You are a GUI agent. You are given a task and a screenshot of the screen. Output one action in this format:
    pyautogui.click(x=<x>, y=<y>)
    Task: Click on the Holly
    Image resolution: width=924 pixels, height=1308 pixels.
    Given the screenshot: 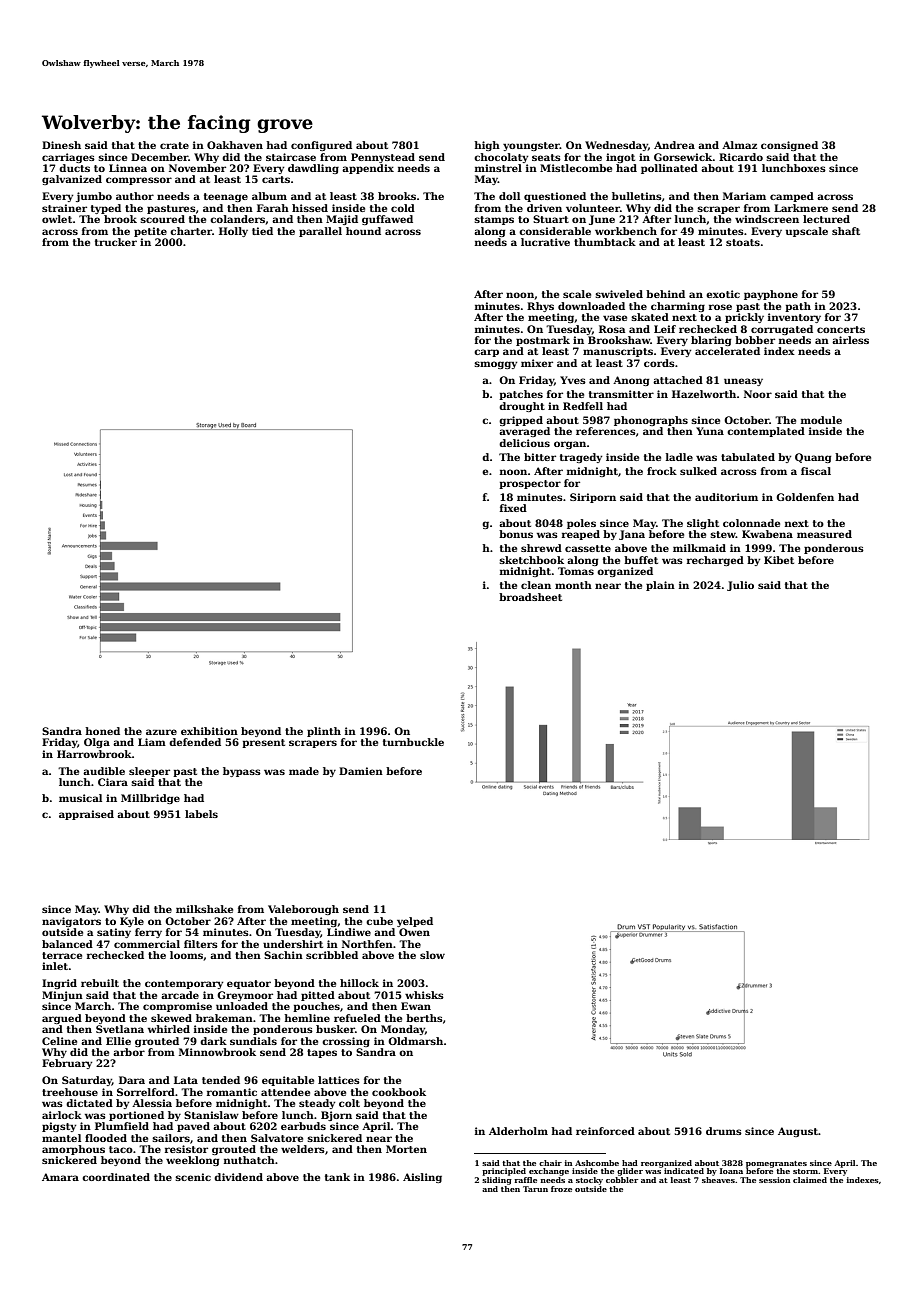 What is the action you would take?
    pyautogui.click(x=233, y=232)
